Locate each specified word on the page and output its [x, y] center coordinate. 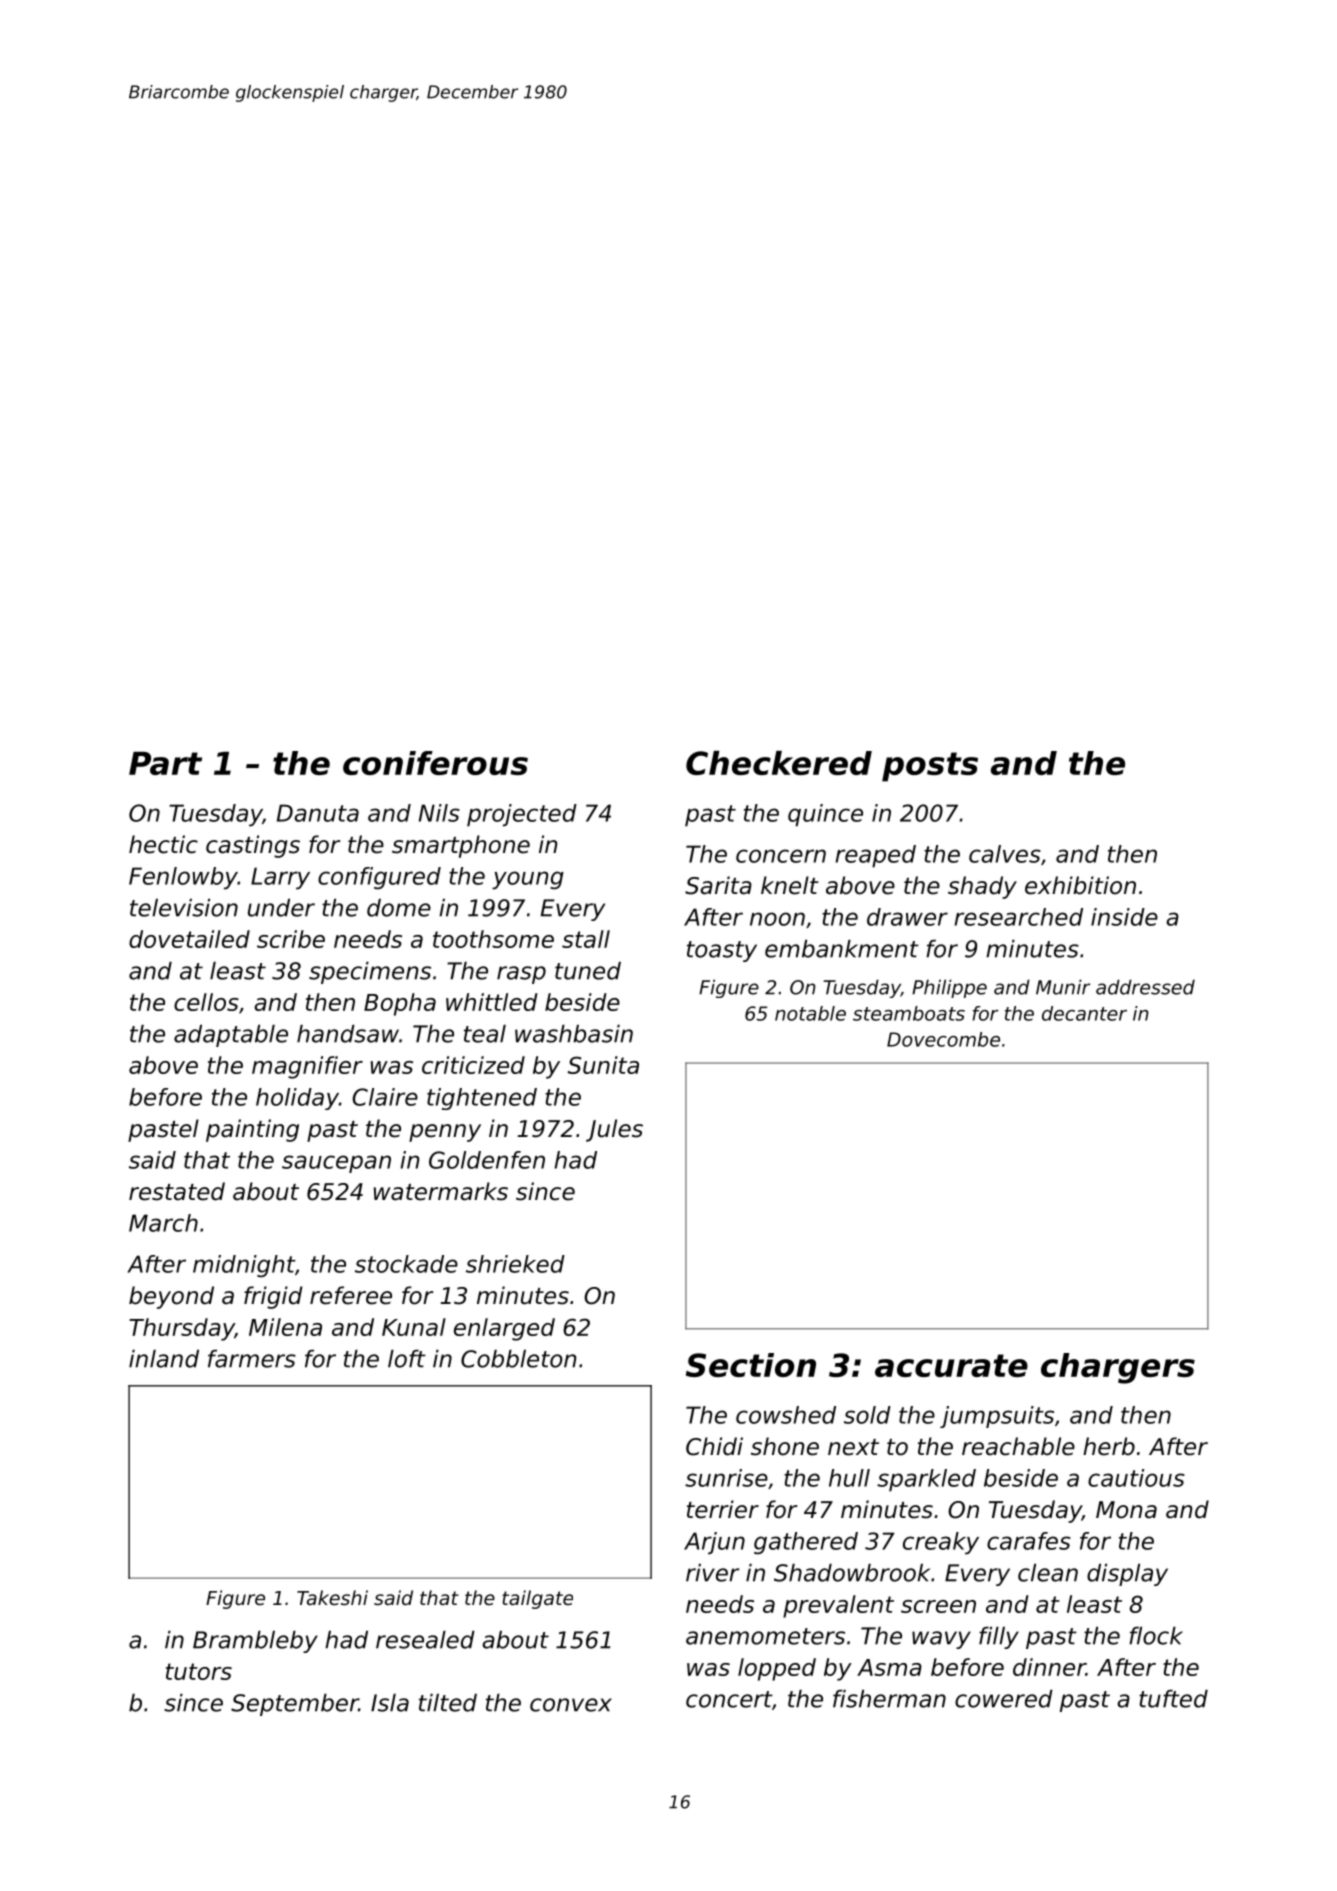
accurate [951, 1365]
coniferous [435, 763]
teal [485, 1034]
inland [164, 1359]
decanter [1084, 1013]
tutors [199, 1671]
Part [165, 763]
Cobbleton [518, 1359]
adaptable [231, 1036]
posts [930, 767]
